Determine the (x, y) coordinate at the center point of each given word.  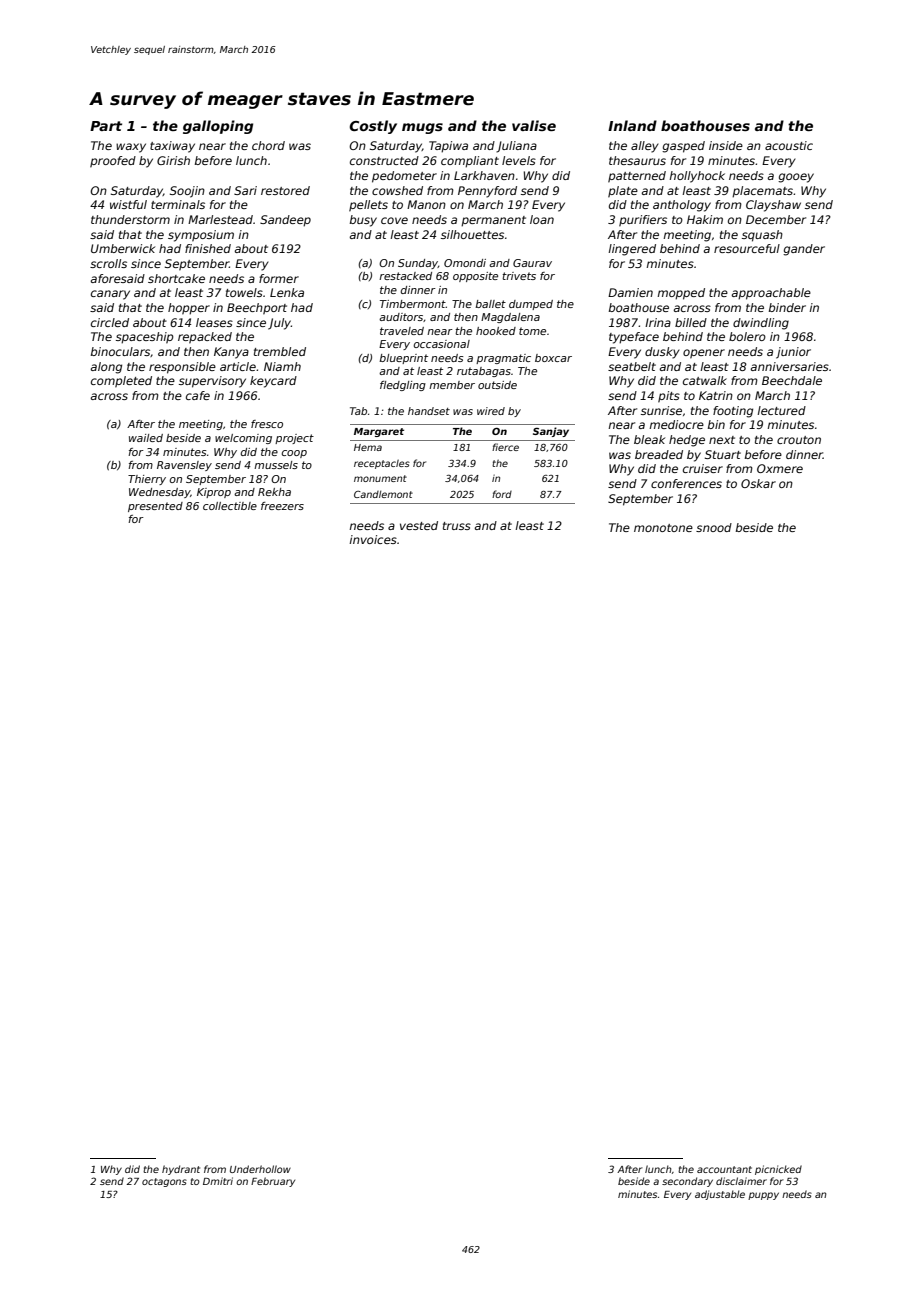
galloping (218, 127)
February (273, 1182)
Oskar (758, 483)
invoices (373, 539)
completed (121, 382)
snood (714, 527)
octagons (164, 1182)
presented (155, 507)
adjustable (720, 1195)
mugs (422, 128)
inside (726, 145)
